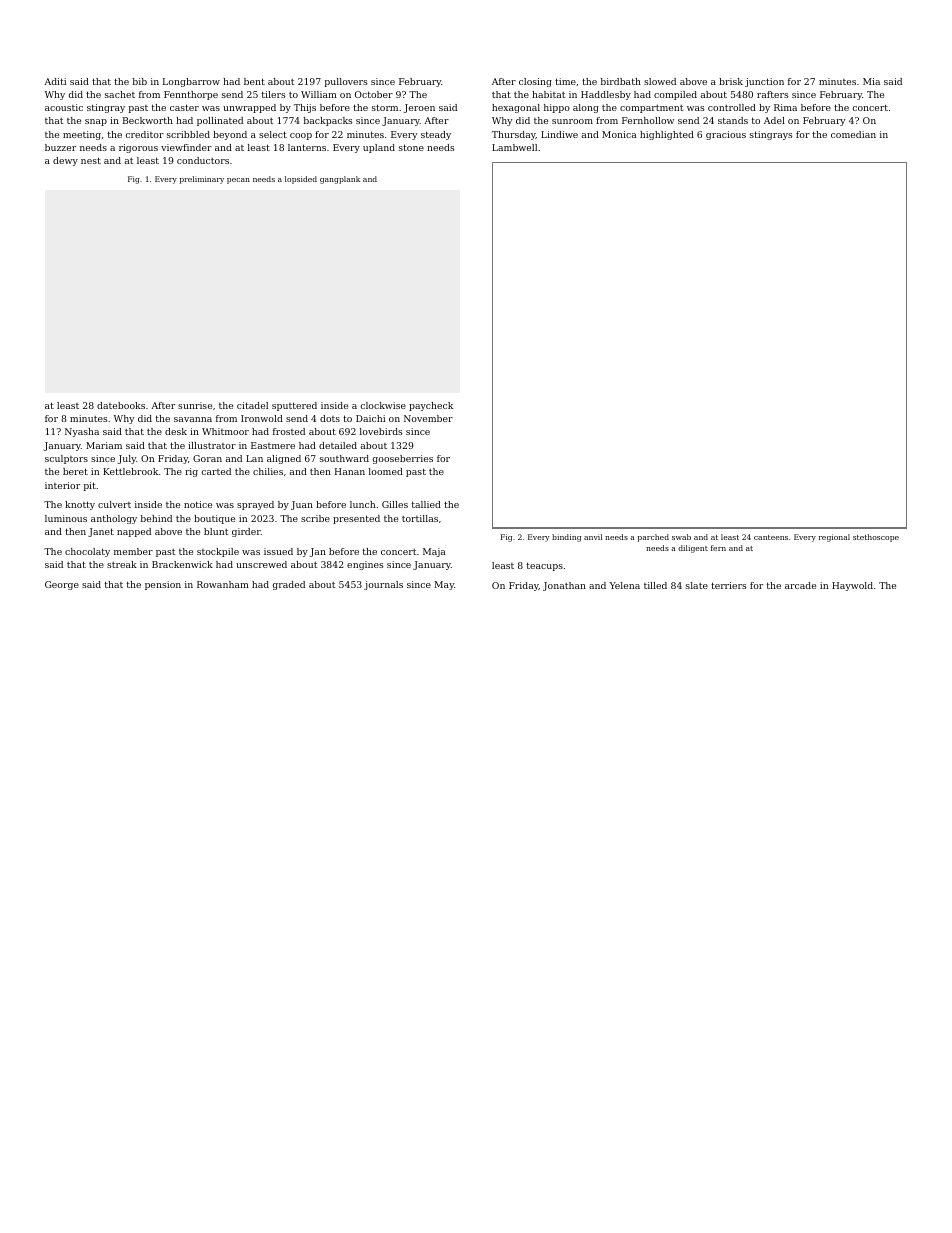 This screenshot has width=952, height=1233. Describe the element at coordinates (785, 107) in the screenshot. I see `Rima` at that location.
